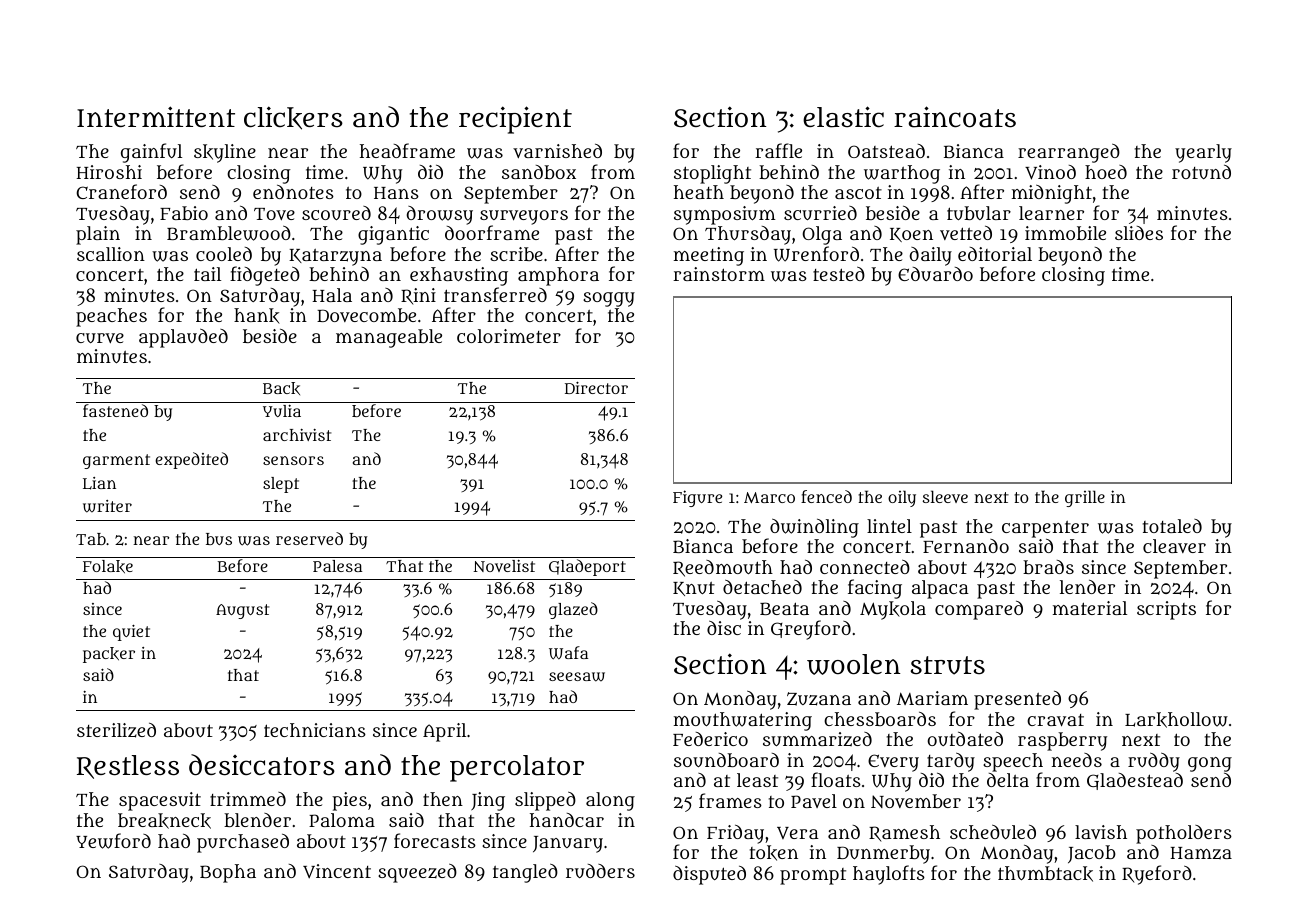 The width and height of the document is (1308, 924). What do you see at coordinates (1085, 498) in the document?
I see `grille` at bounding box center [1085, 498].
